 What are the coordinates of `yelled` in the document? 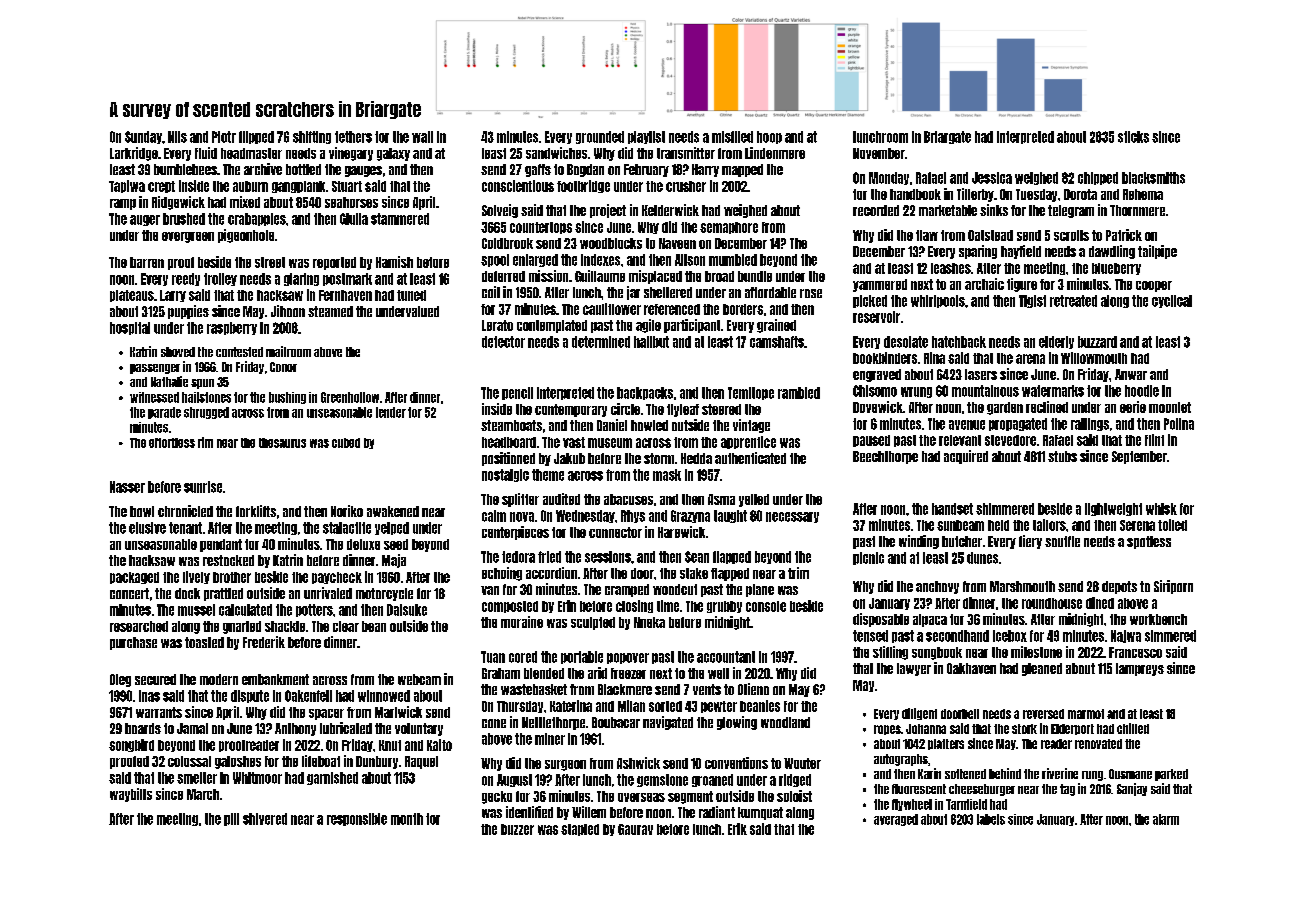 It's located at (754, 500).
